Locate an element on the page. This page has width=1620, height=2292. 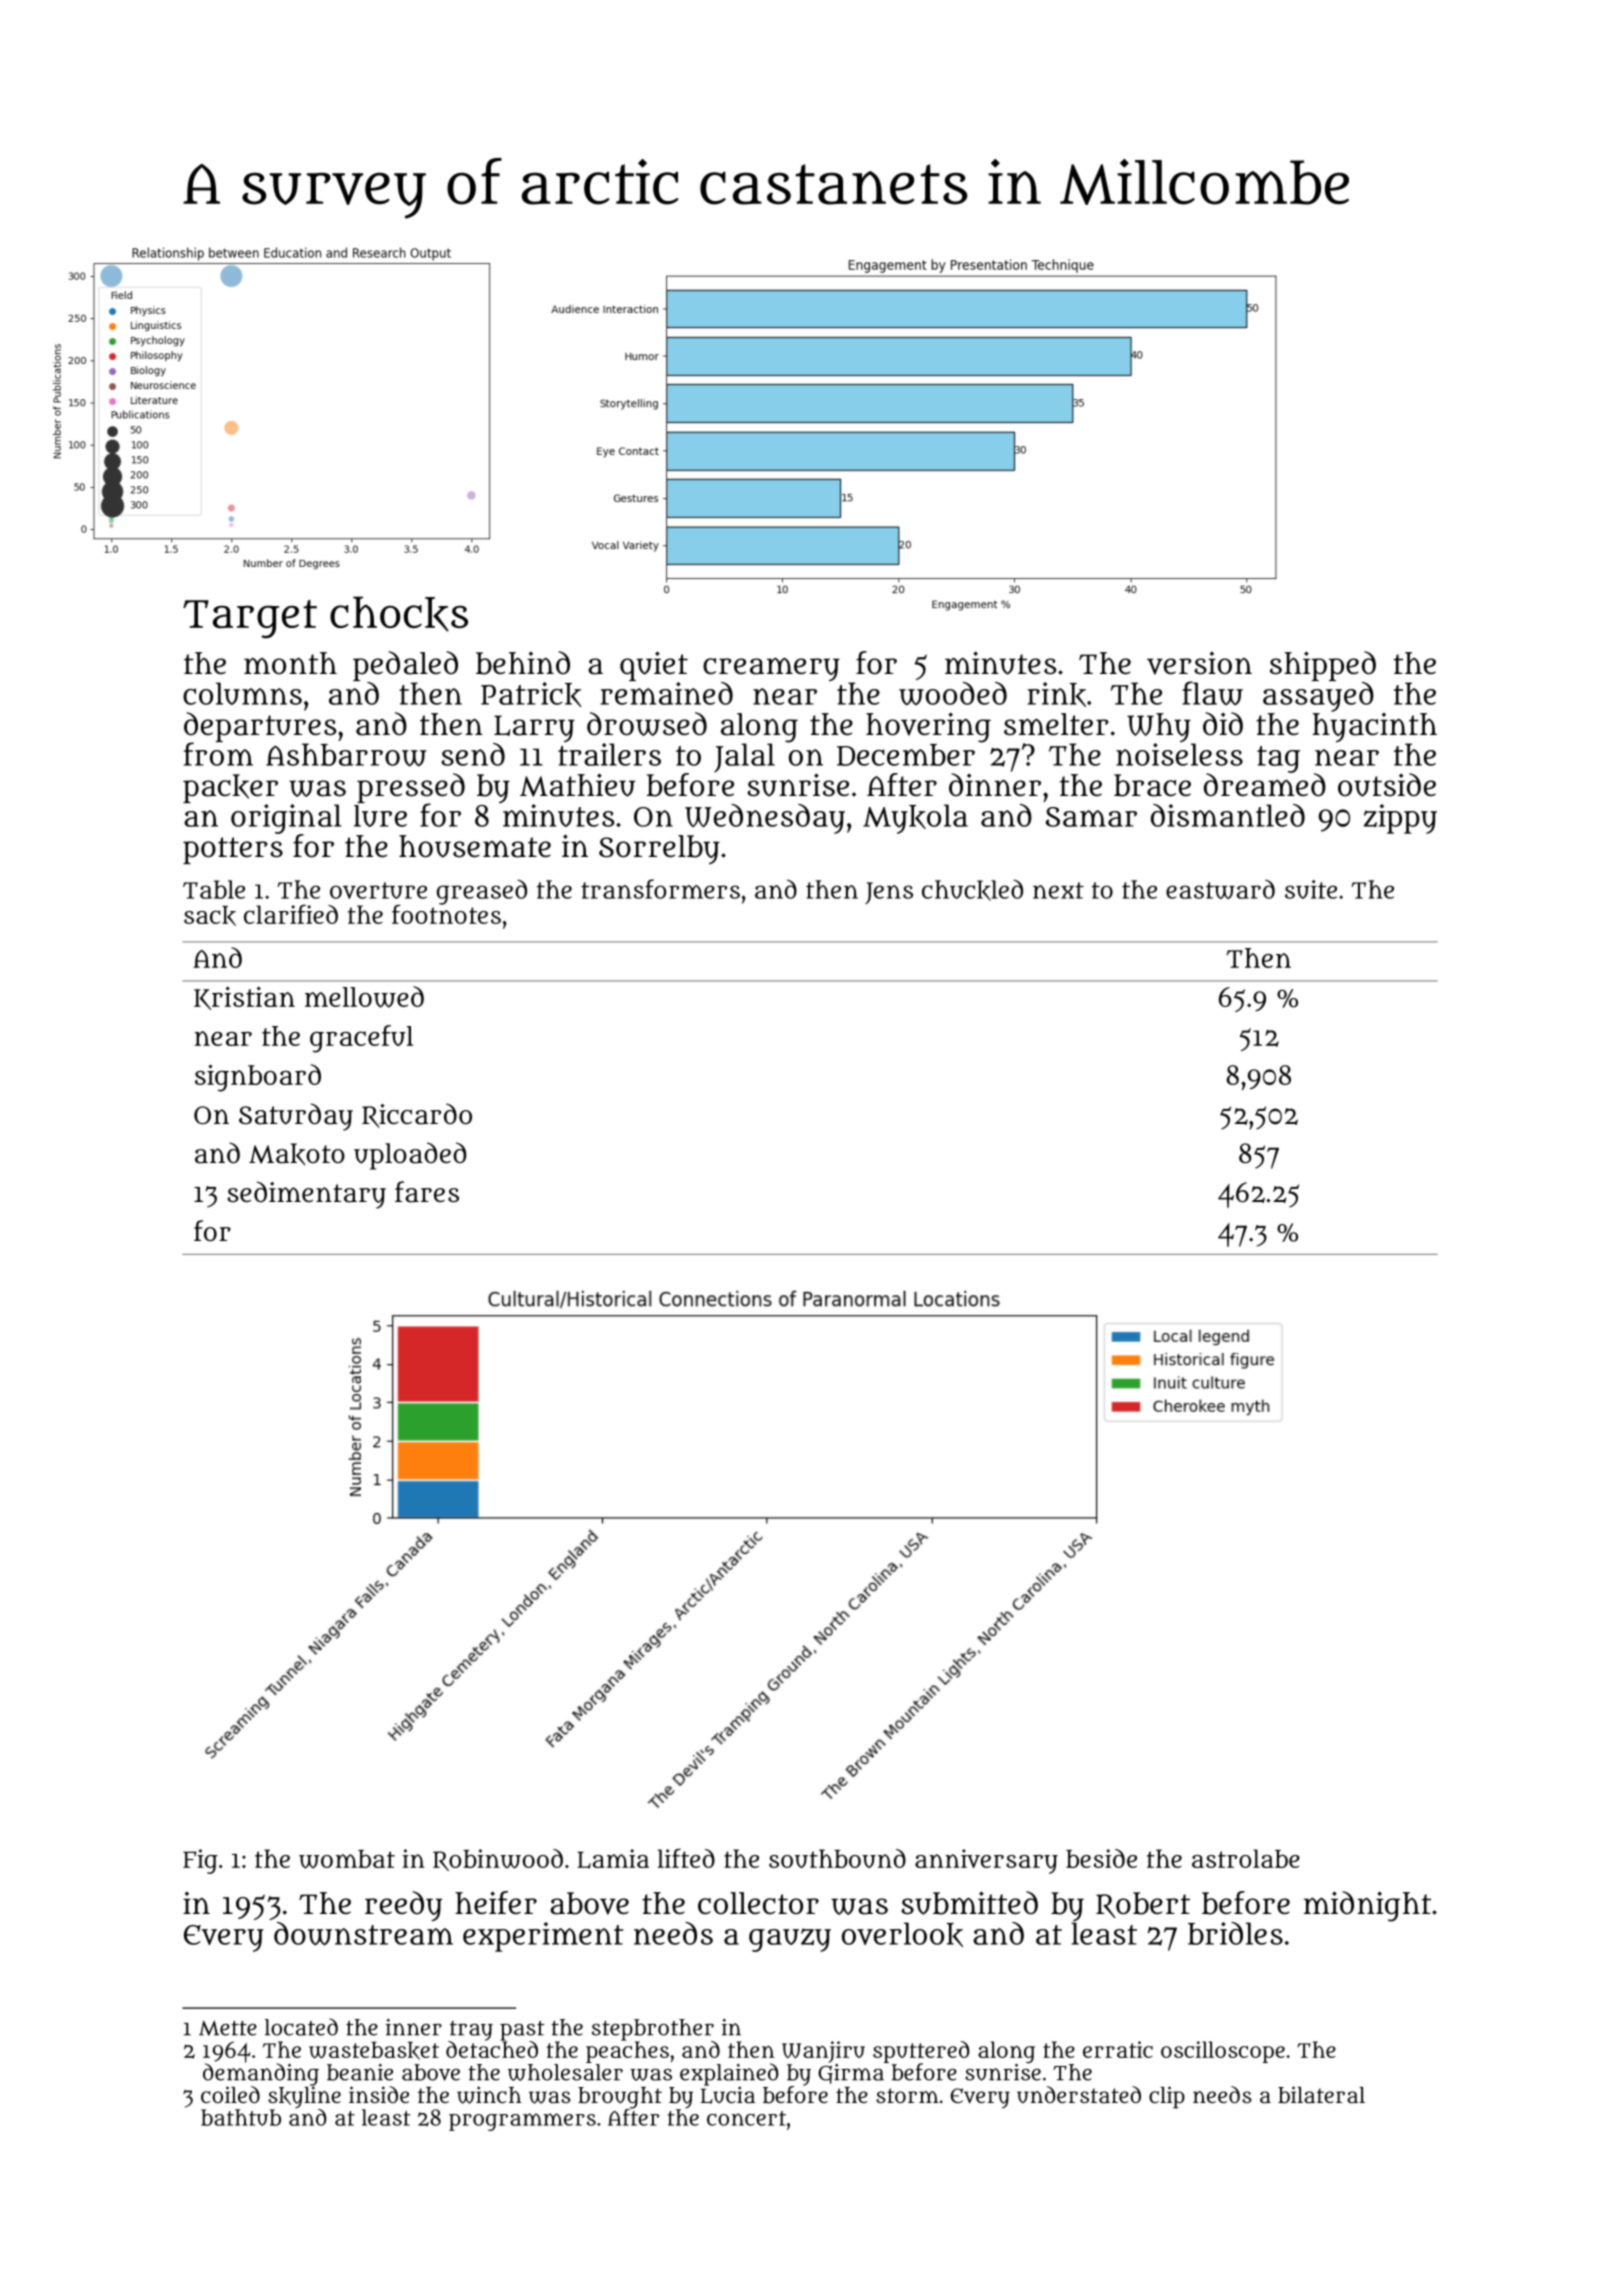
southbound is located at coordinates (837, 1858).
